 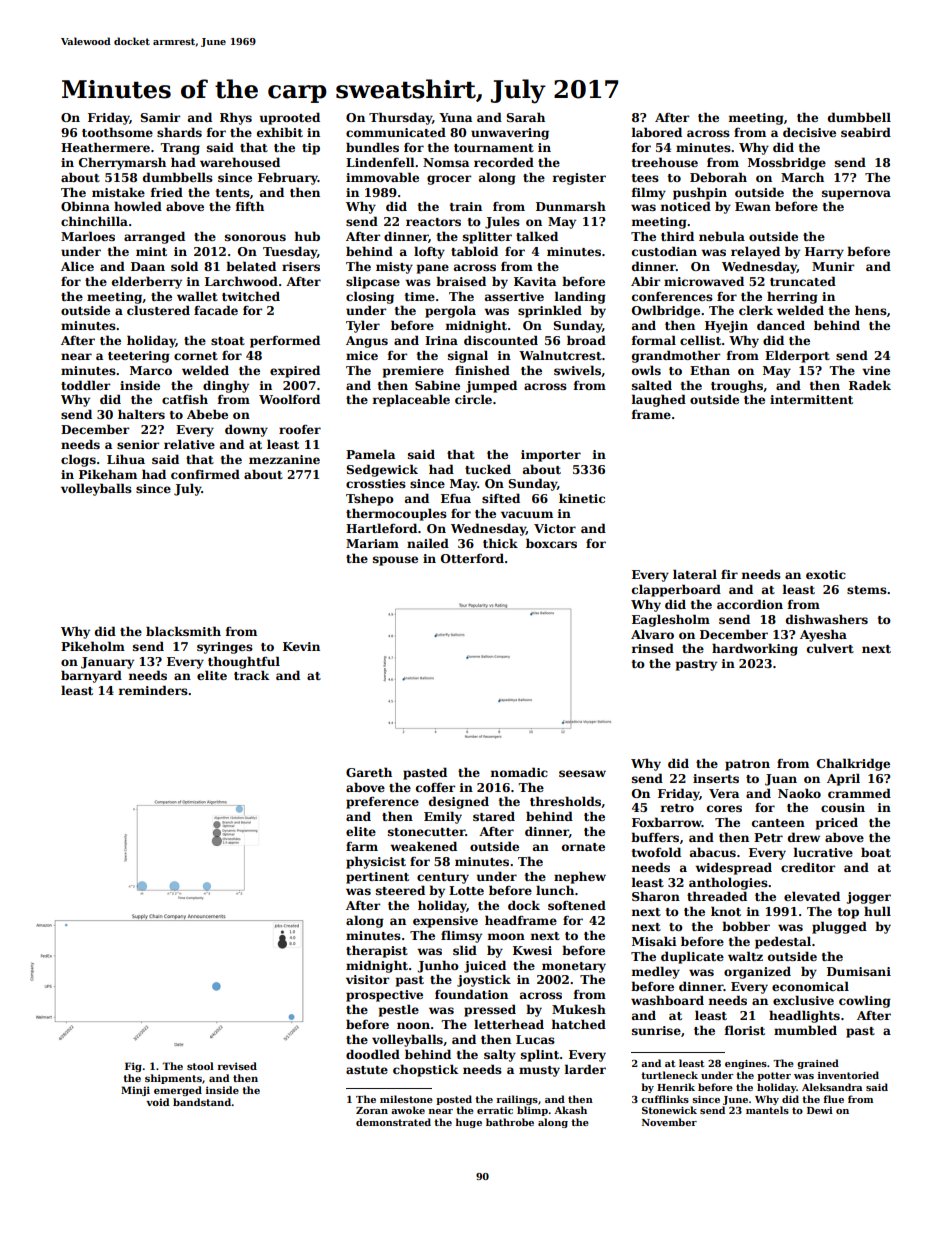 What do you see at coordinates (514, 296) in the document?
I see `assertive` at bounding box center [514, 296].
